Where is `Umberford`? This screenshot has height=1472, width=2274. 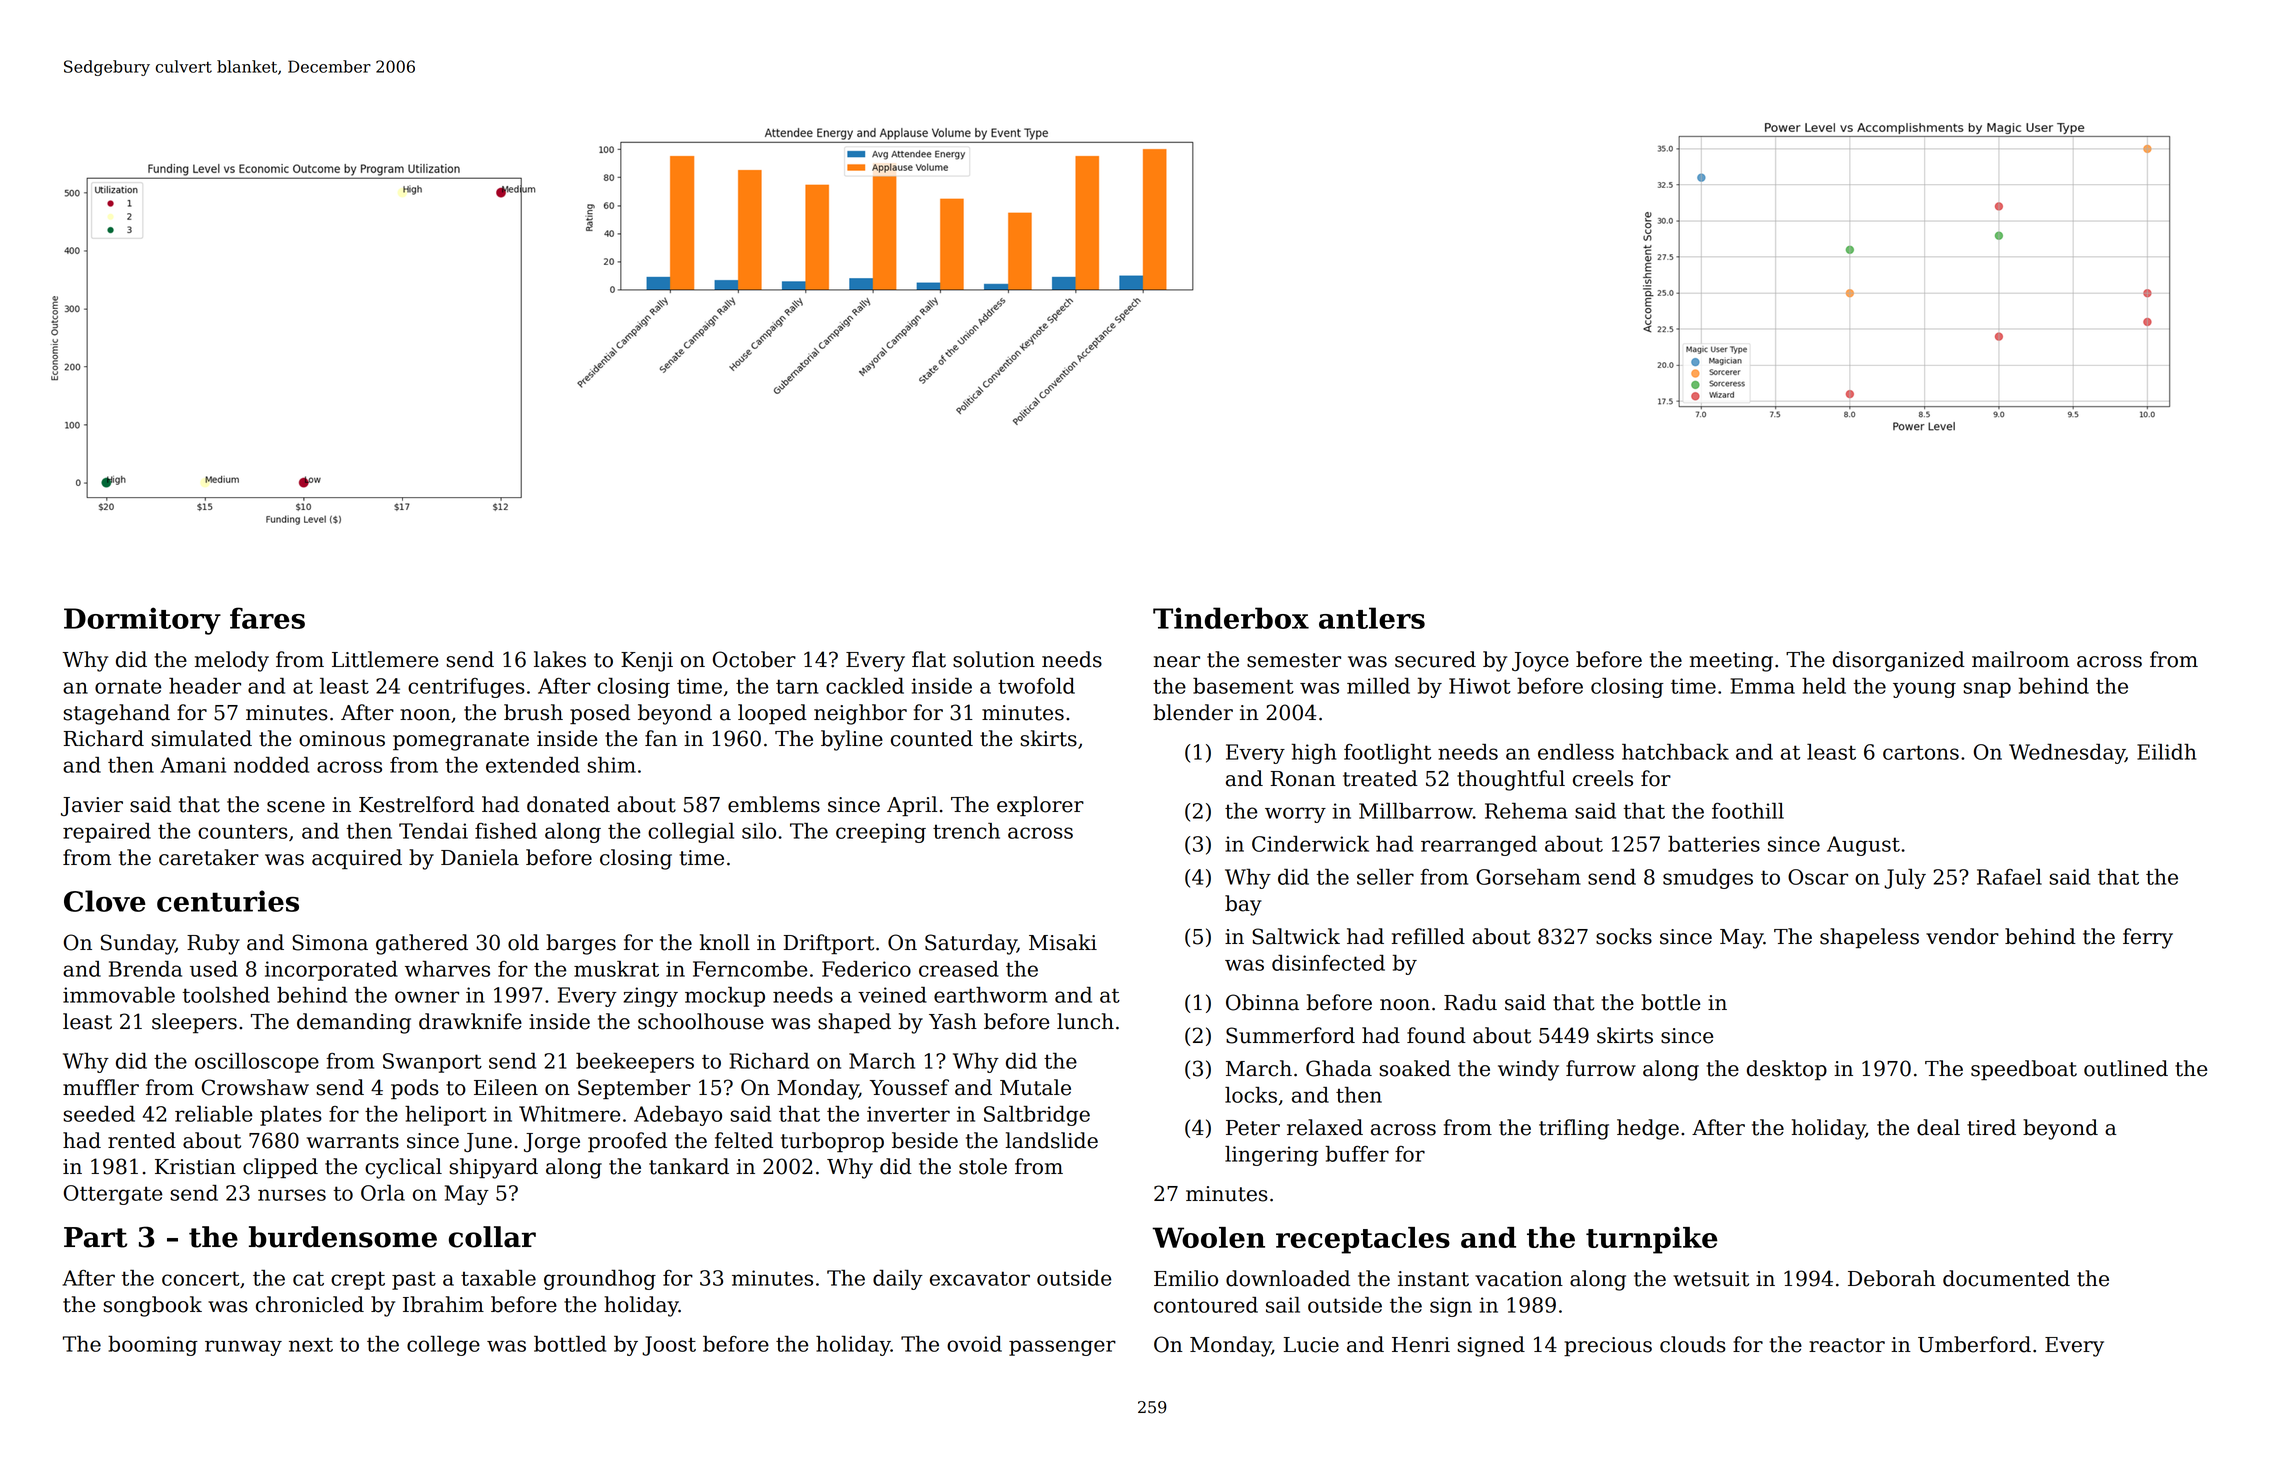
Umberford is located at coordinates (1974, 1344).
